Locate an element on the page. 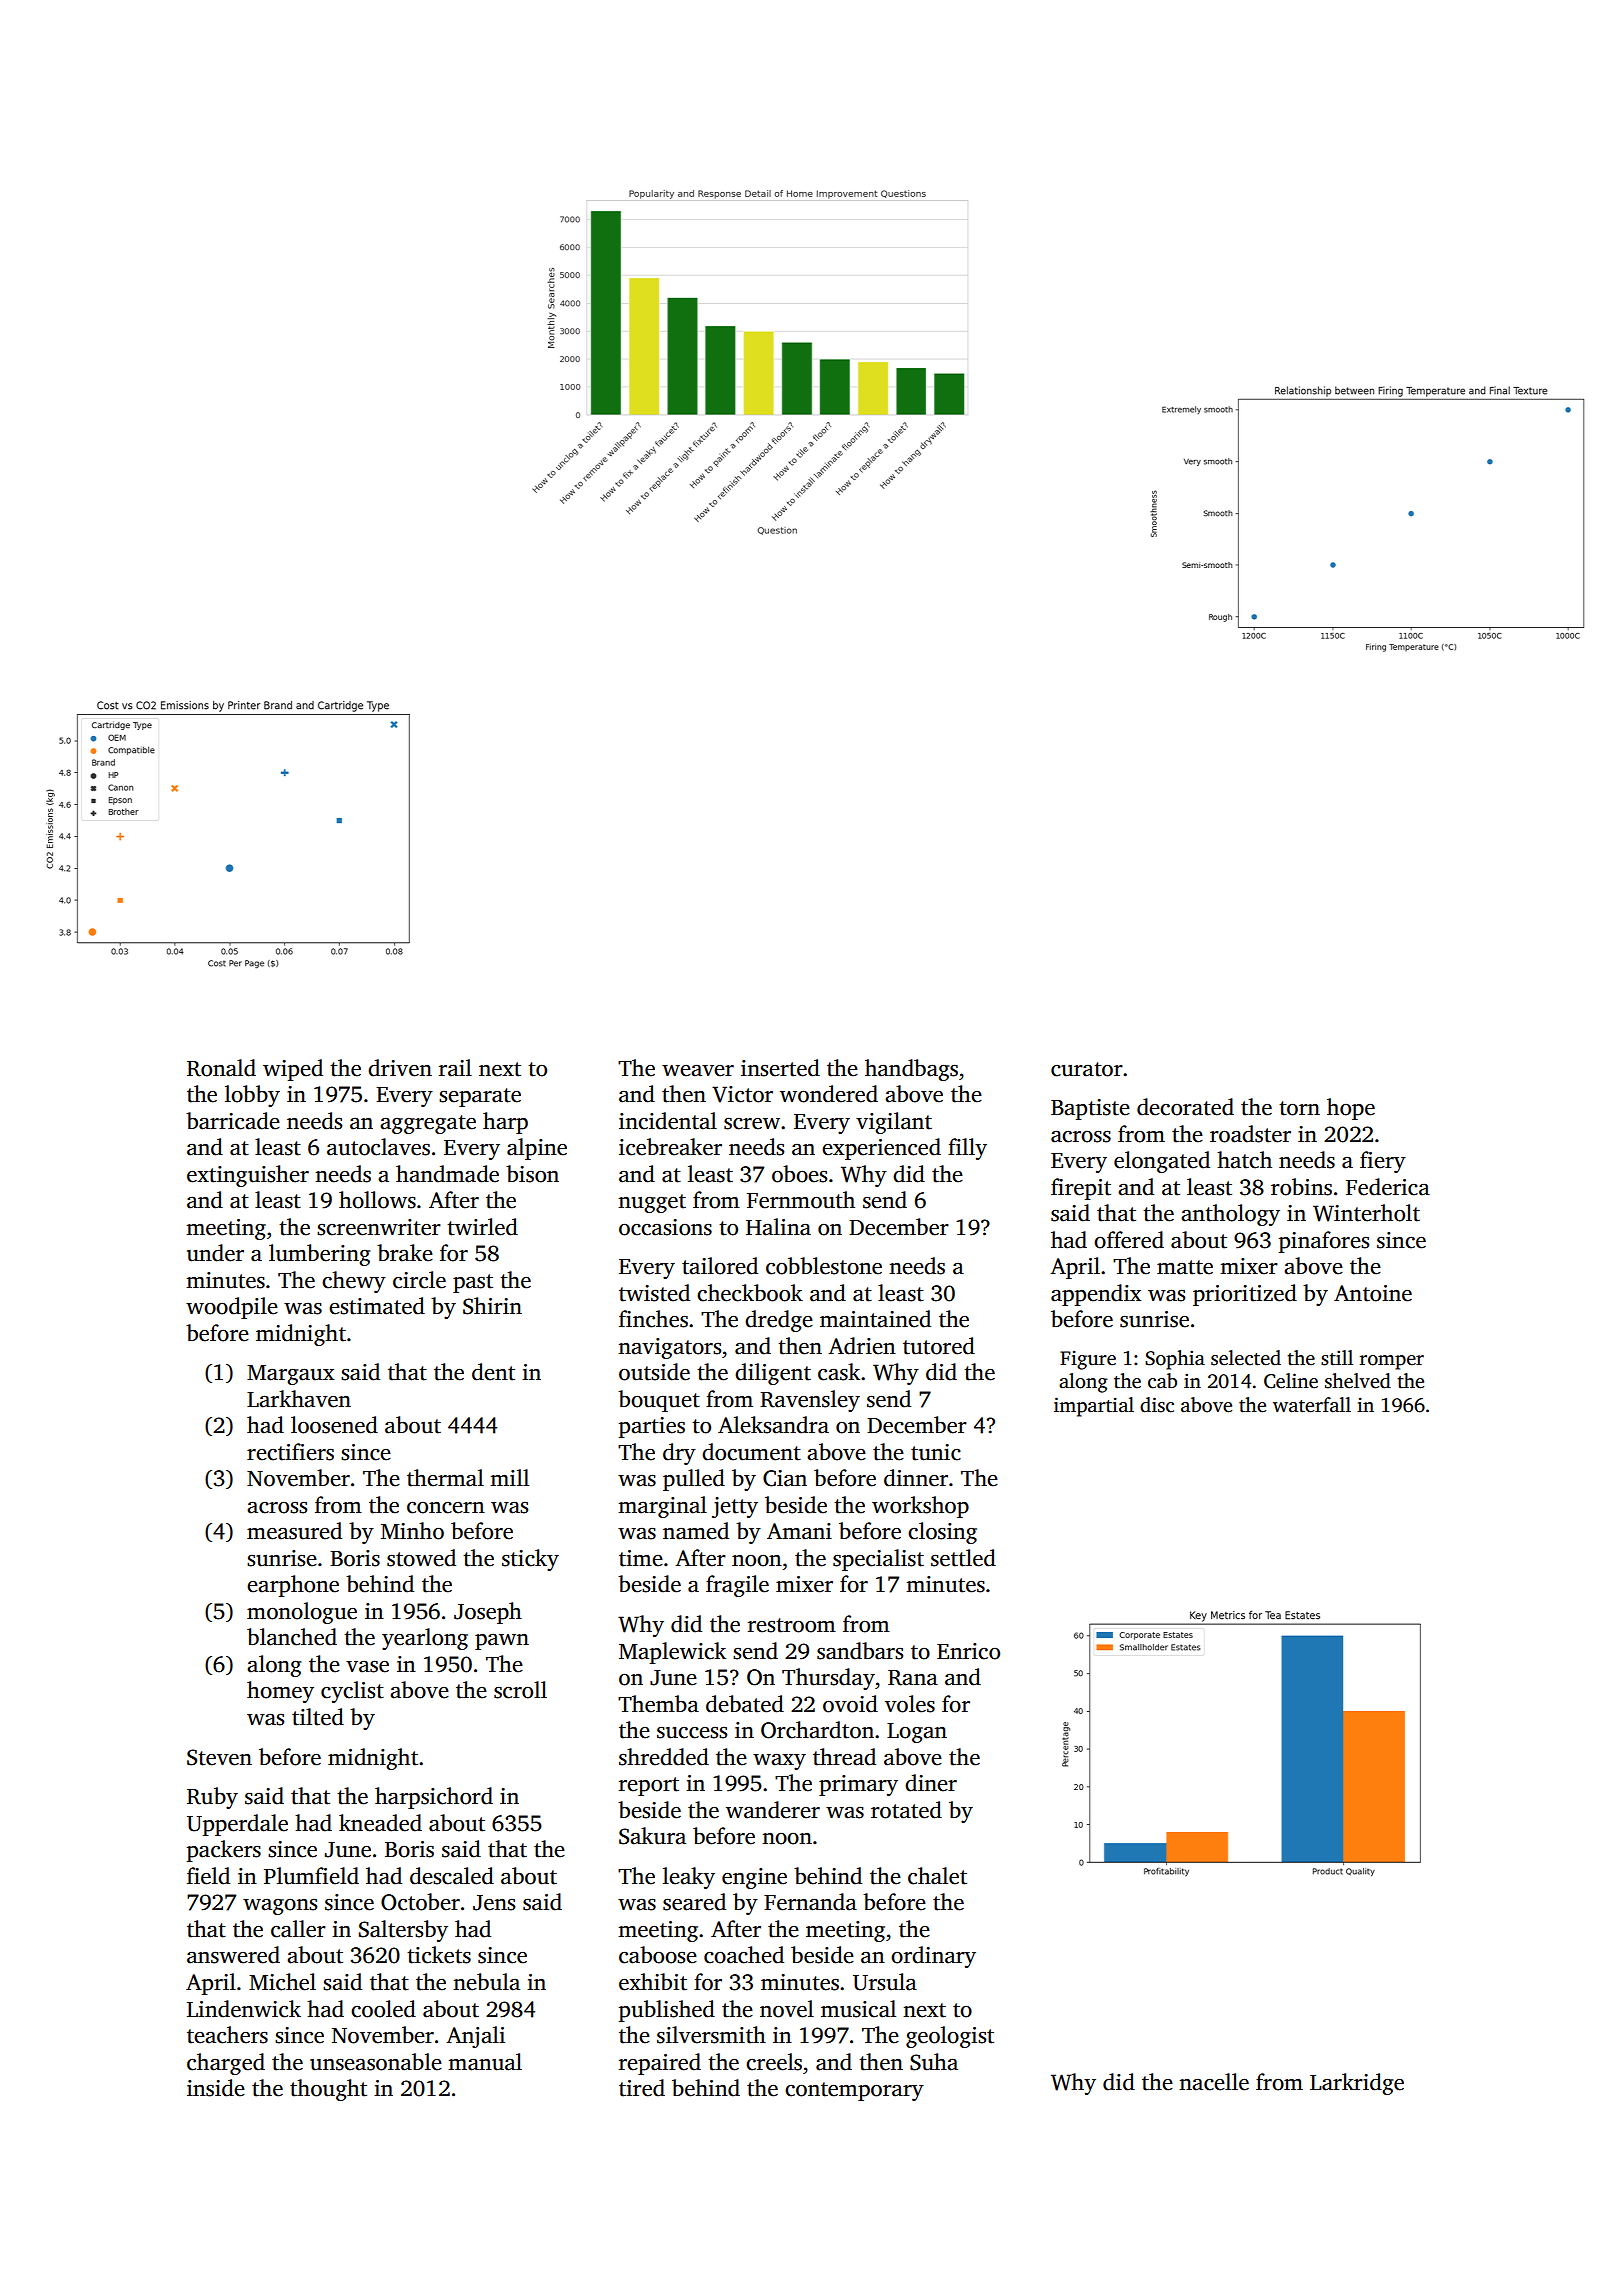 The height and width of the image is (2292, 1620). Enrico is located at coordinates (968, 1651).
